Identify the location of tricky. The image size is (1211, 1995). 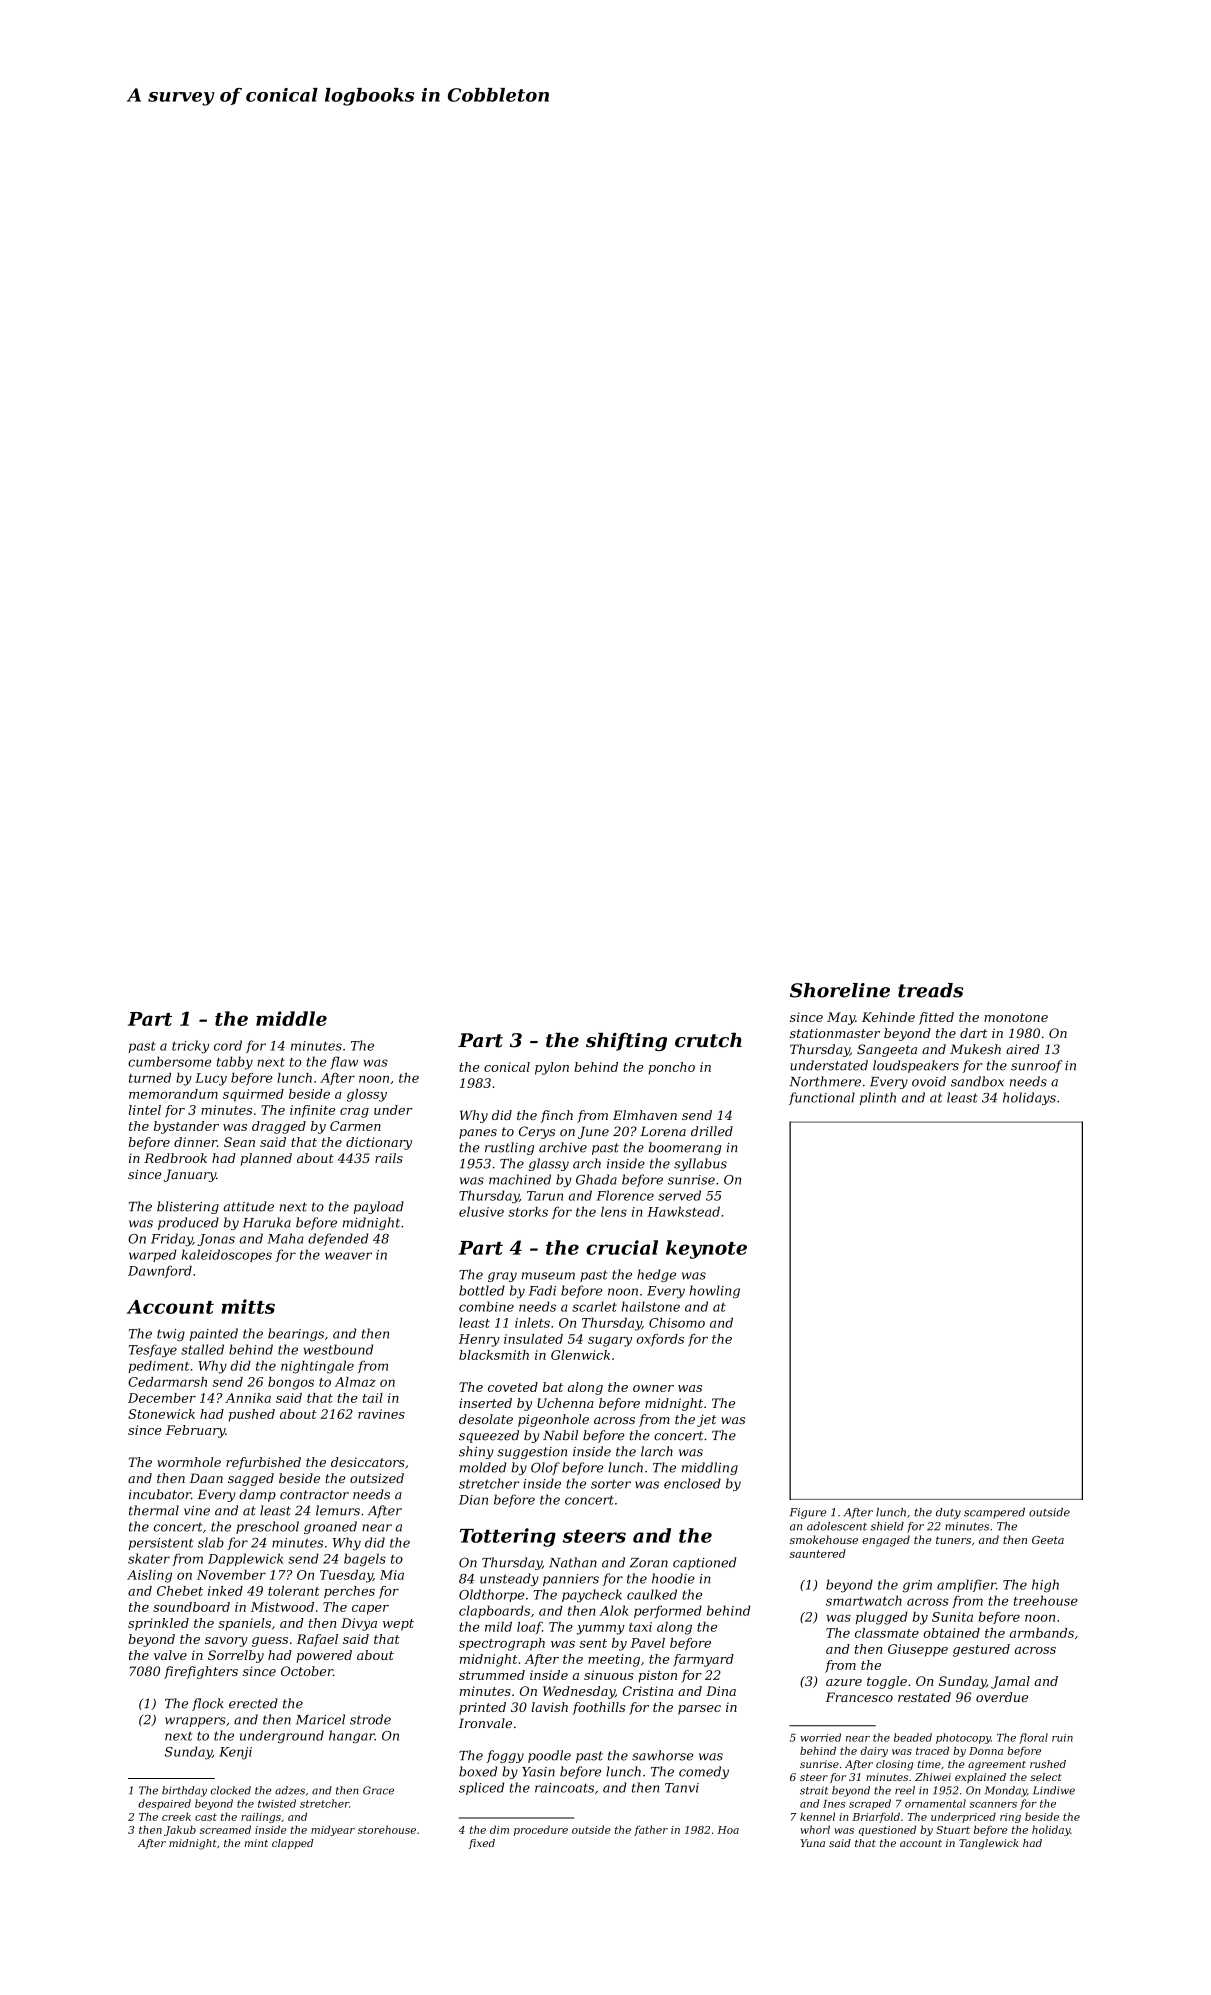
(190, 1046).
